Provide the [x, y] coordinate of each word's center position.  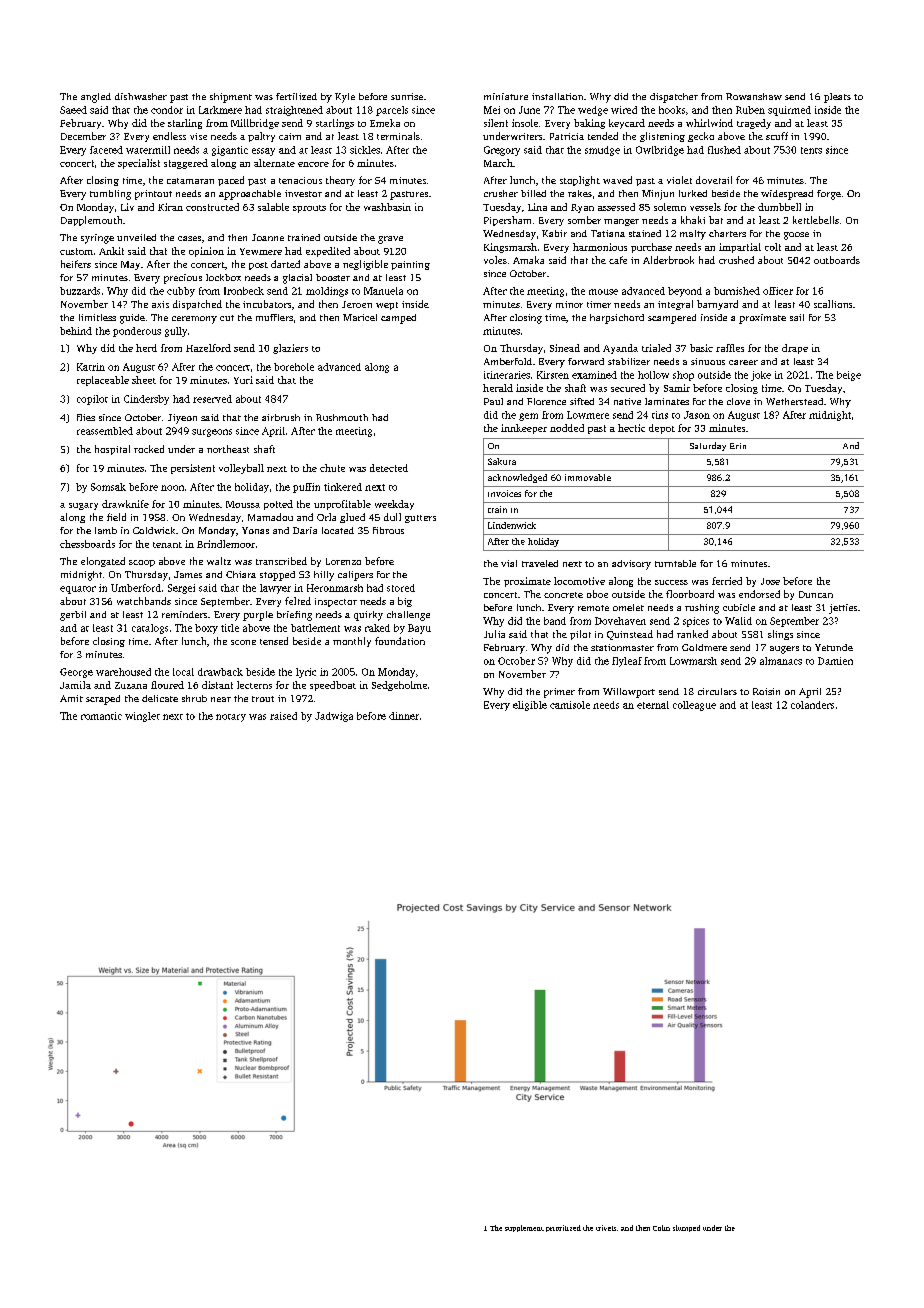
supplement [524, 1228]
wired [624, 110]
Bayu [419, 629]
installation [557, 96]
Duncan [816, 594]
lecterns [254, 685]
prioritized [563, 1228]
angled [96, 98]
